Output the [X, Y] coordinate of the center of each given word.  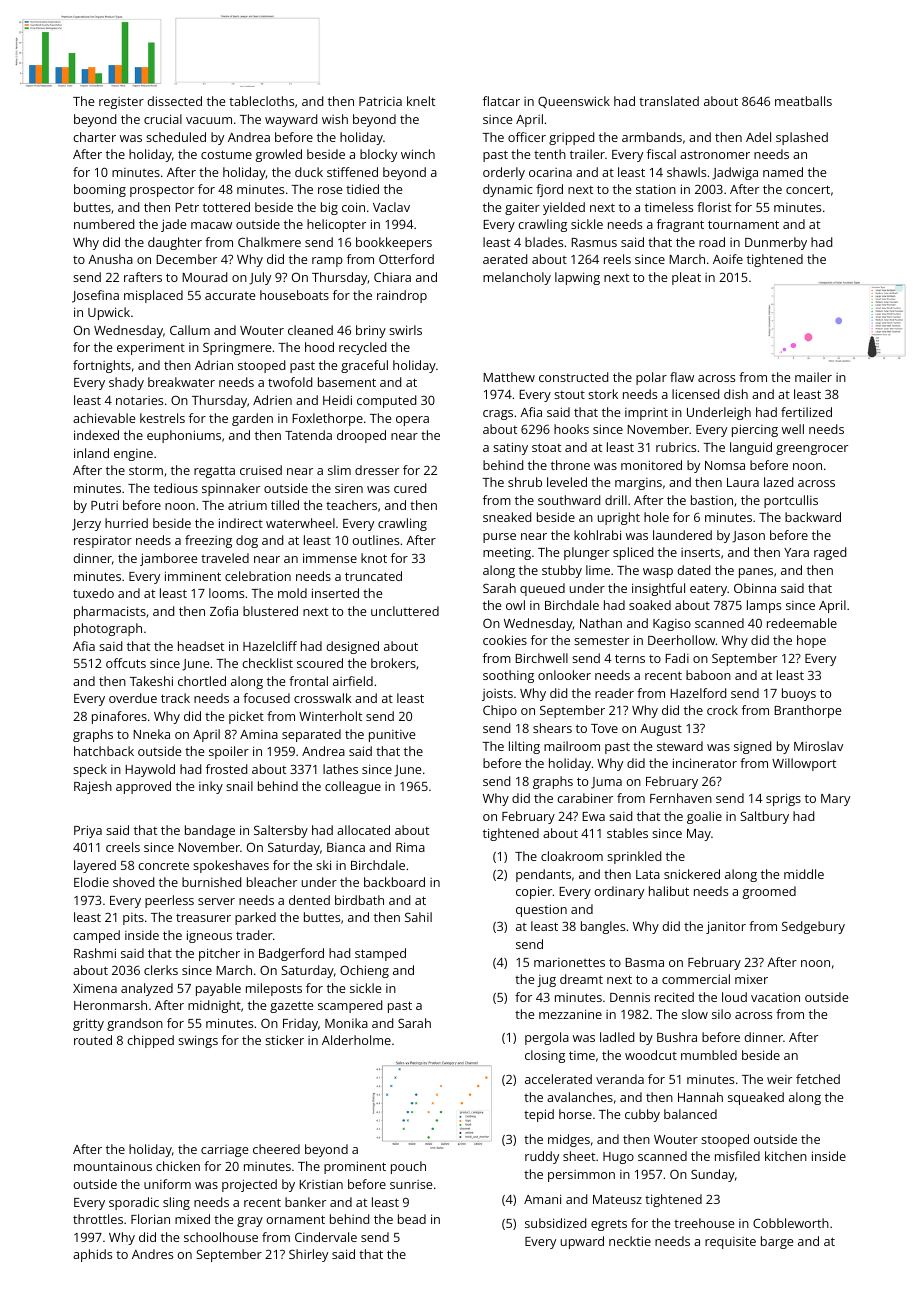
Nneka [151, 734]
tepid [539, 1115]
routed [93, 1040]
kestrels [162, 418]
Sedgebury [813, 927]
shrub [525, 482]
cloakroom [572, 856]
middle [804, 874]
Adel [758, 137]
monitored [651, 465]
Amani [542, 1199]
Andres [152, 1254]
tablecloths [261, 101]
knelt [421, 101]
